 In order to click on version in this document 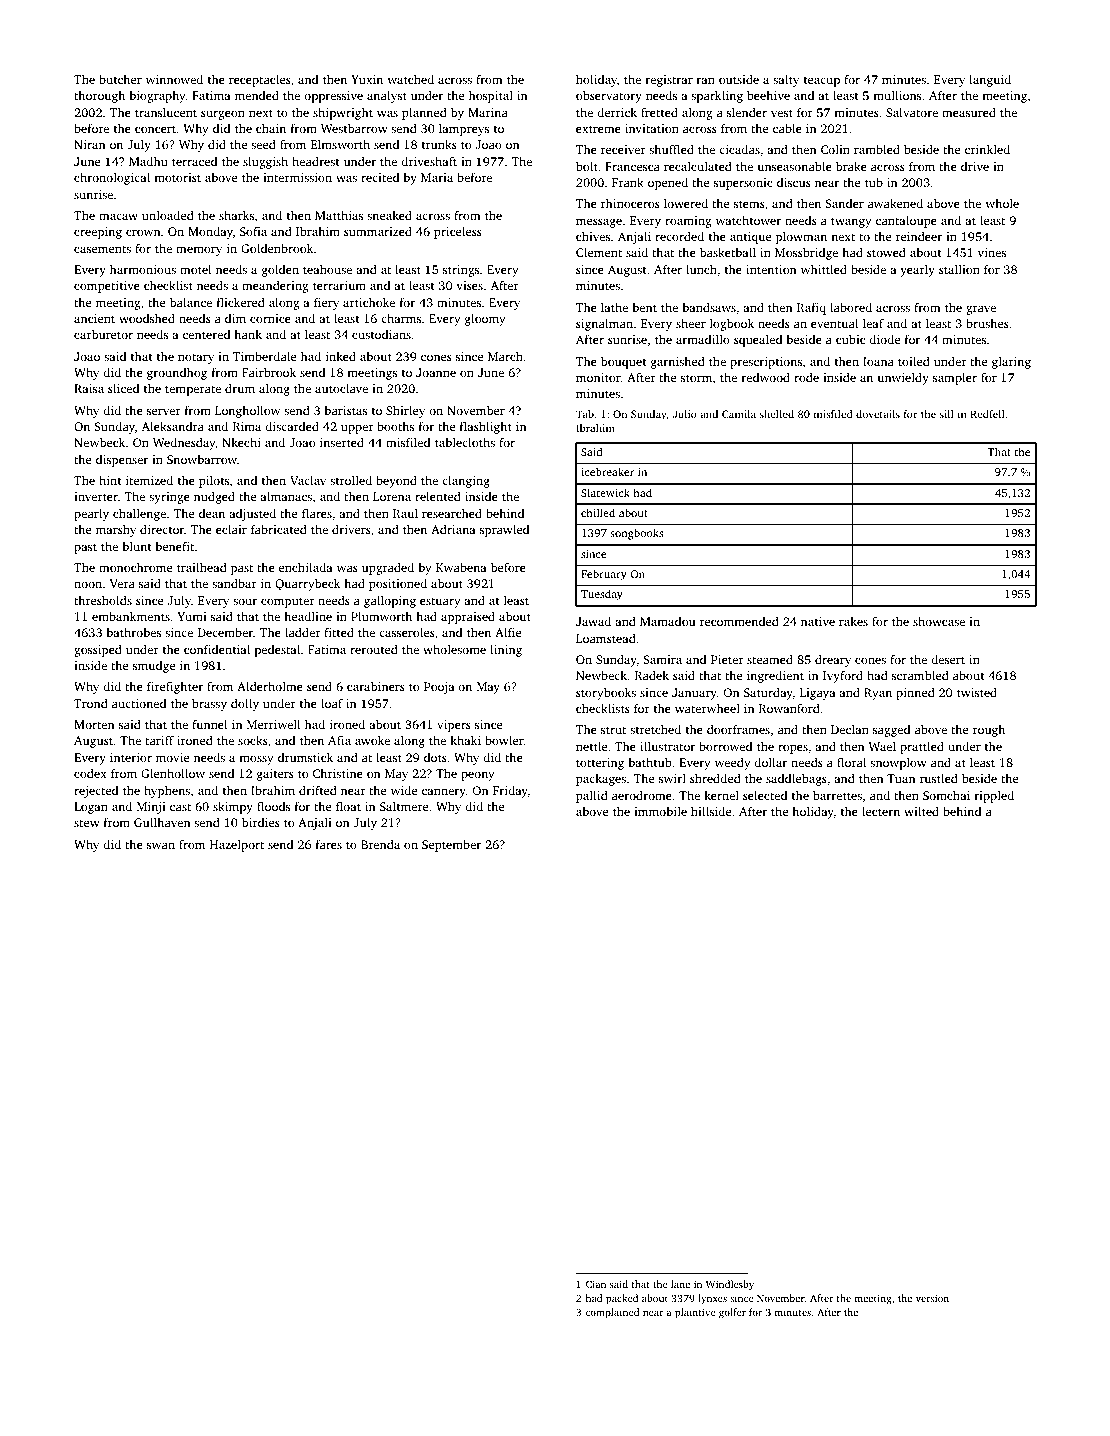, I will do `click(932, 1298)`.
